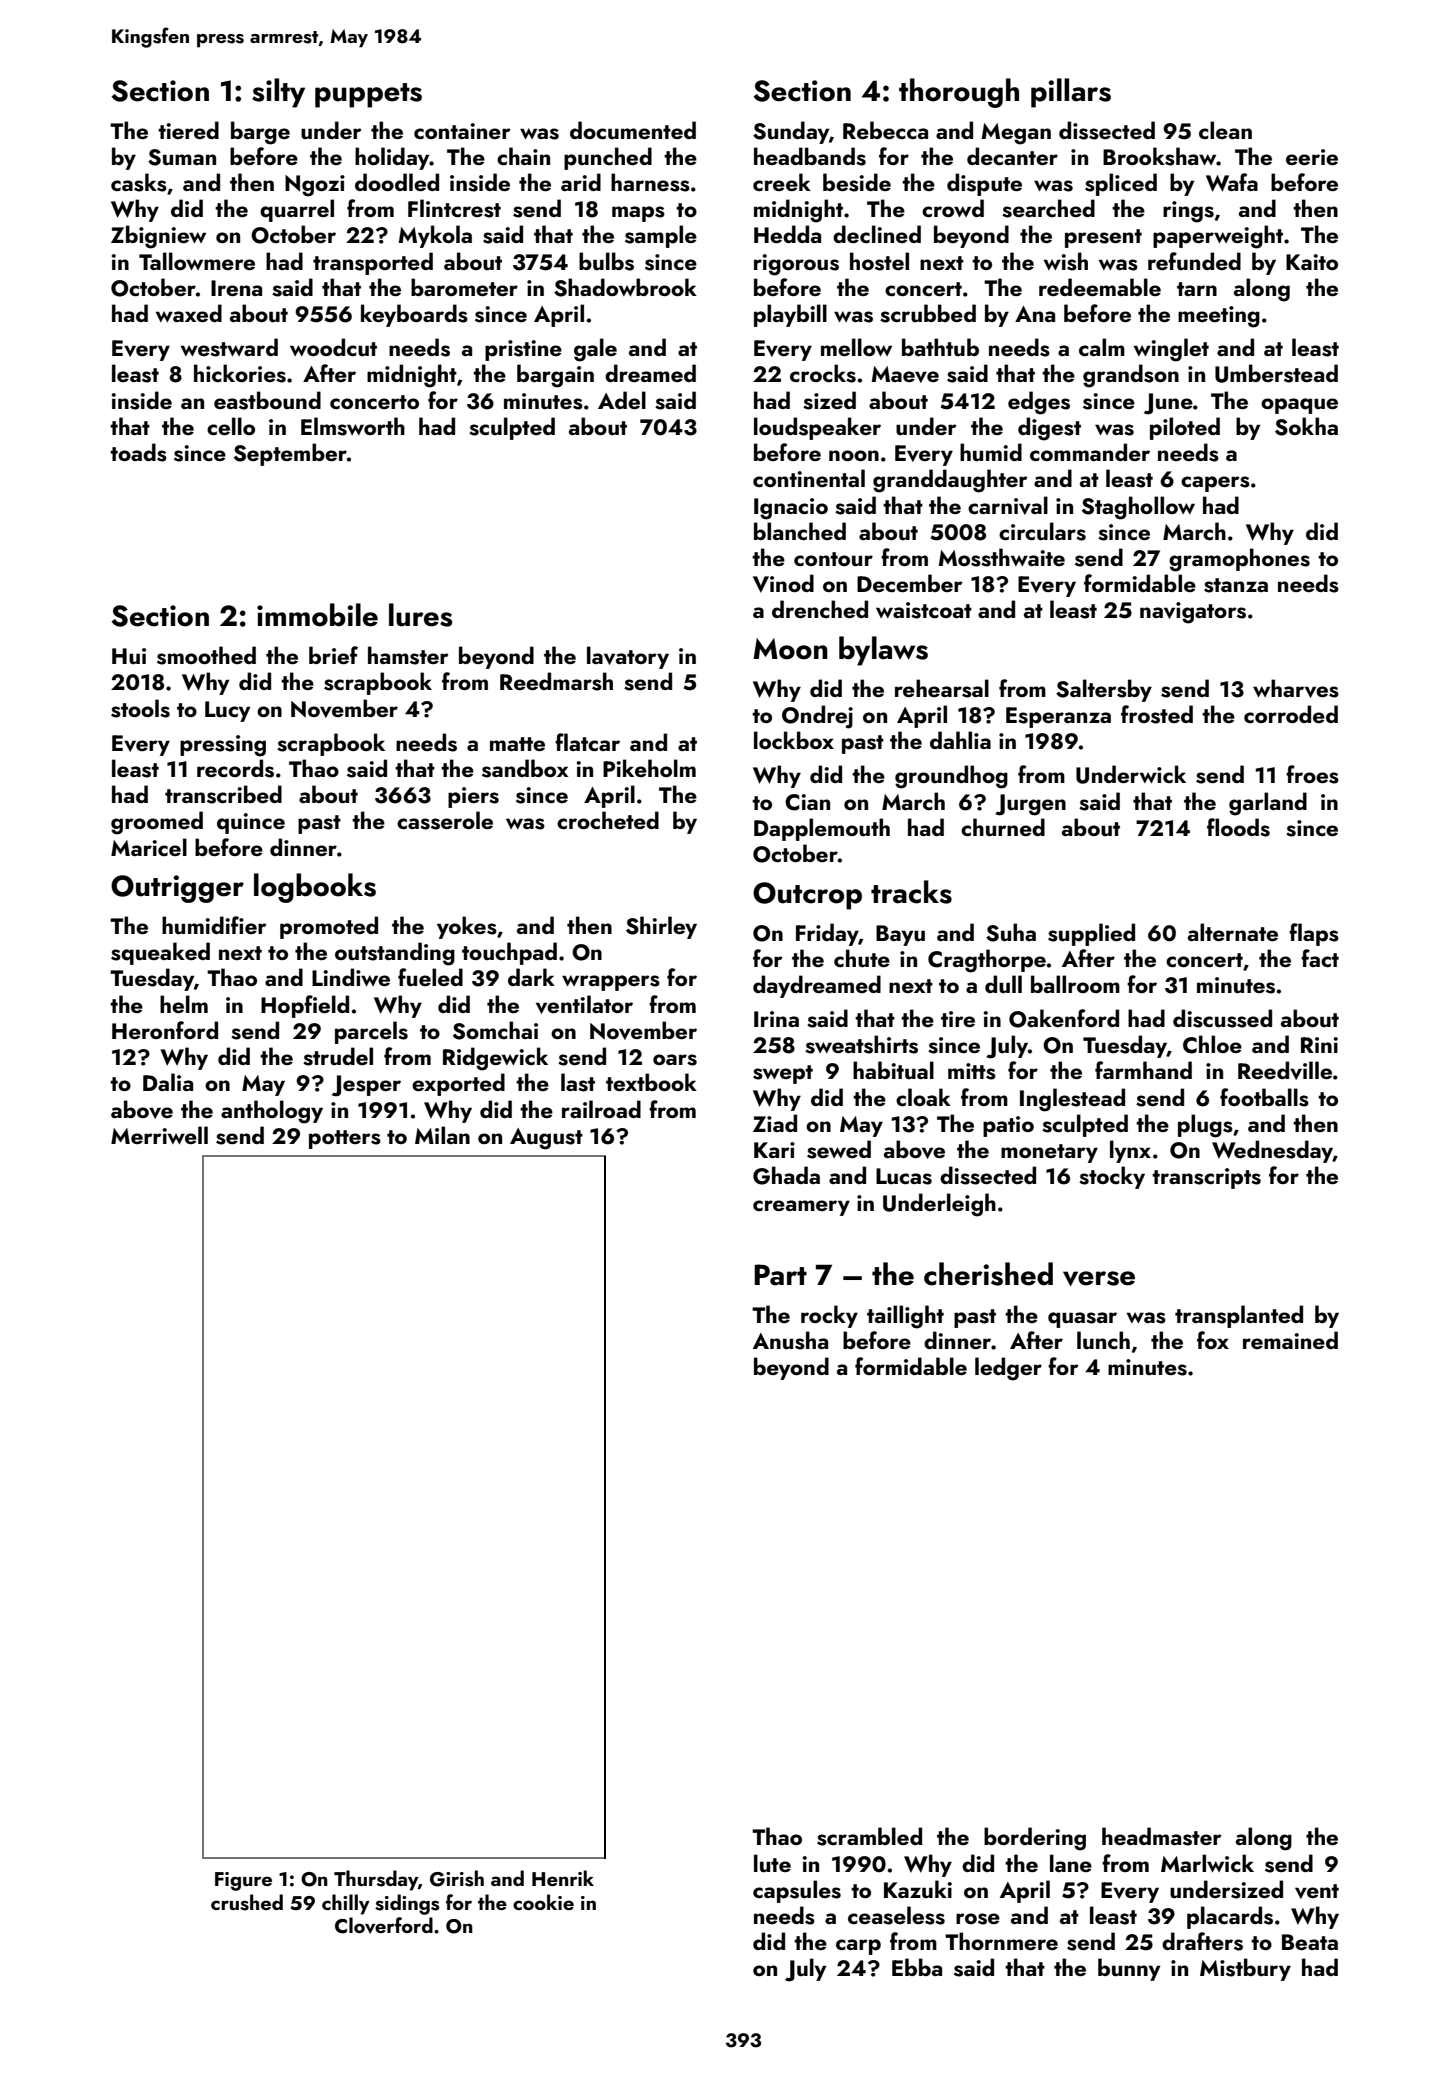  What do you see at coordinates (139, 182) in the page?
I see `casks` at bounding box center [139, 182].
